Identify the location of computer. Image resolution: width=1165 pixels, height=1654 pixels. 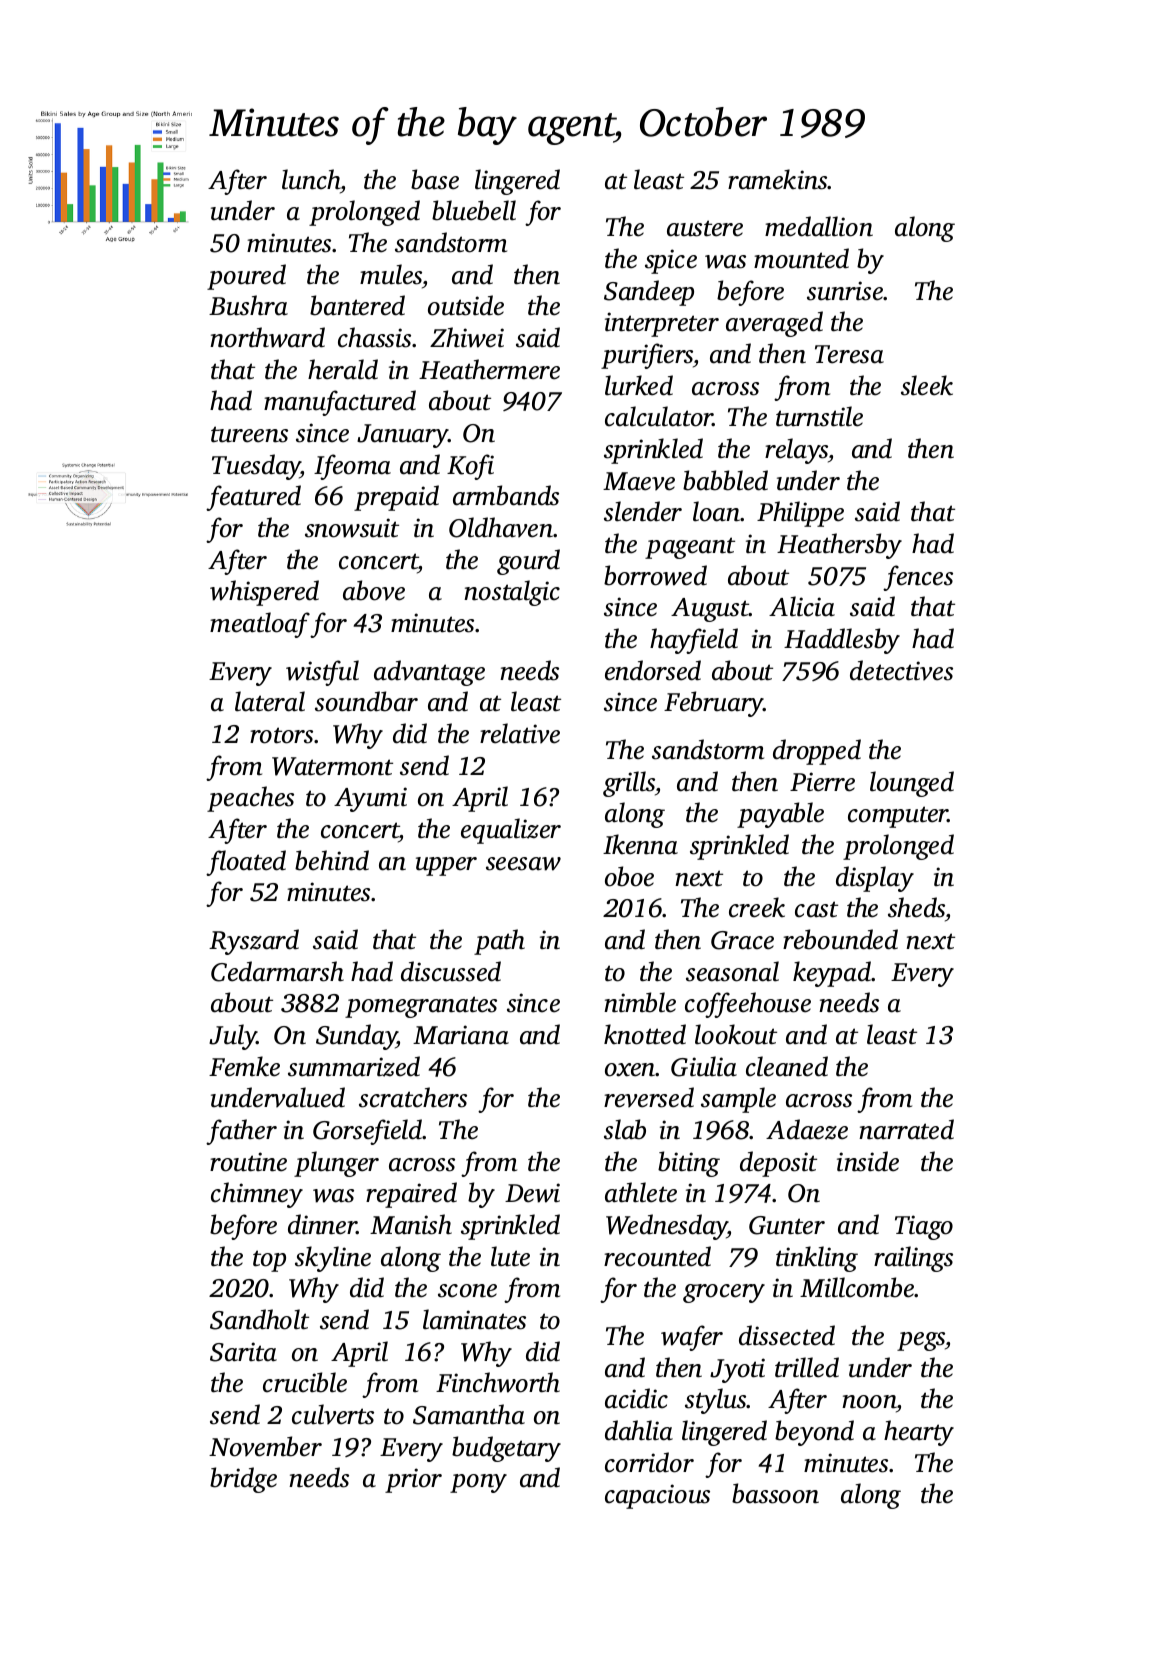
(898, 817).
